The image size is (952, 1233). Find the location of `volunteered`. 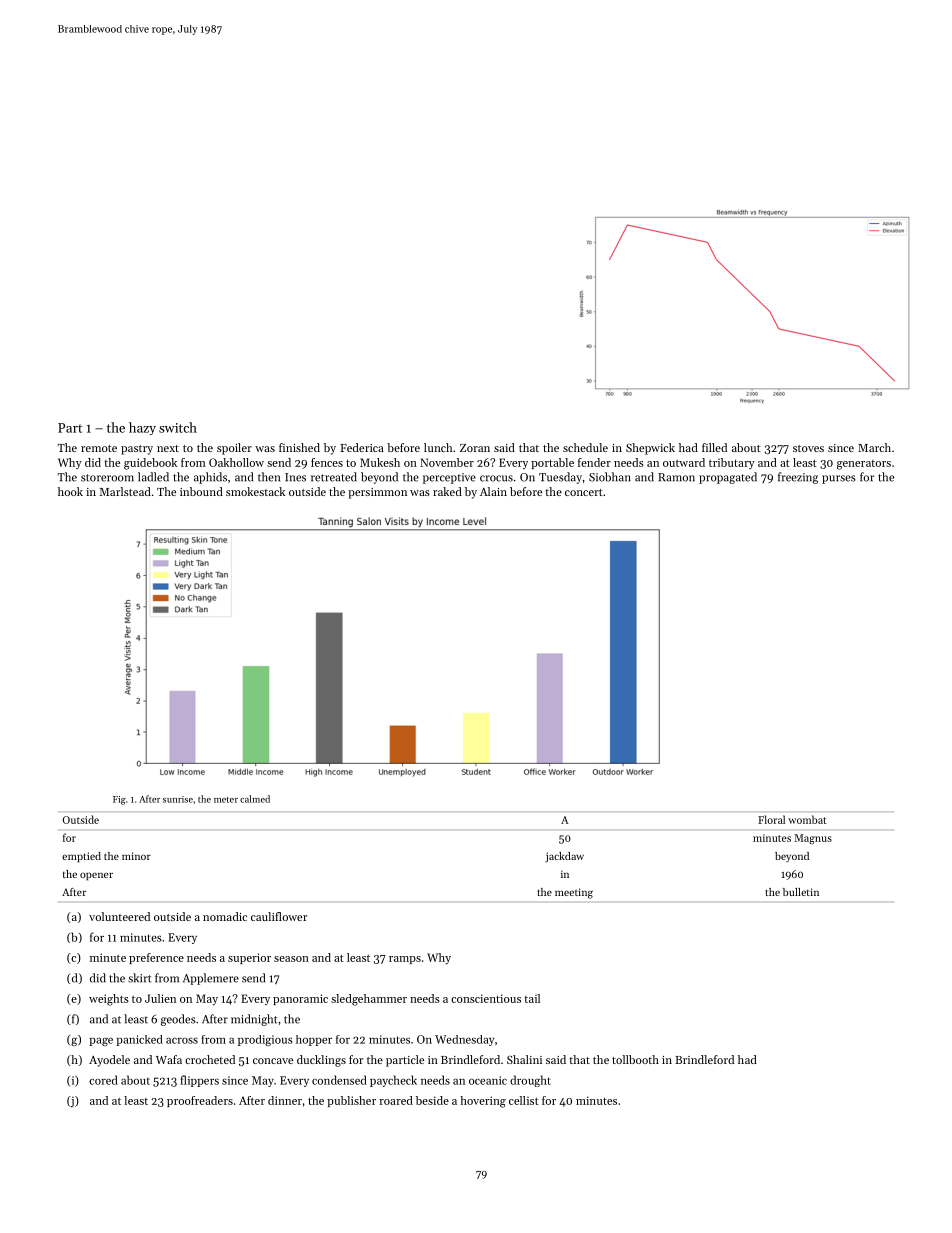

volunteered is located at coordinates (119, 916).
